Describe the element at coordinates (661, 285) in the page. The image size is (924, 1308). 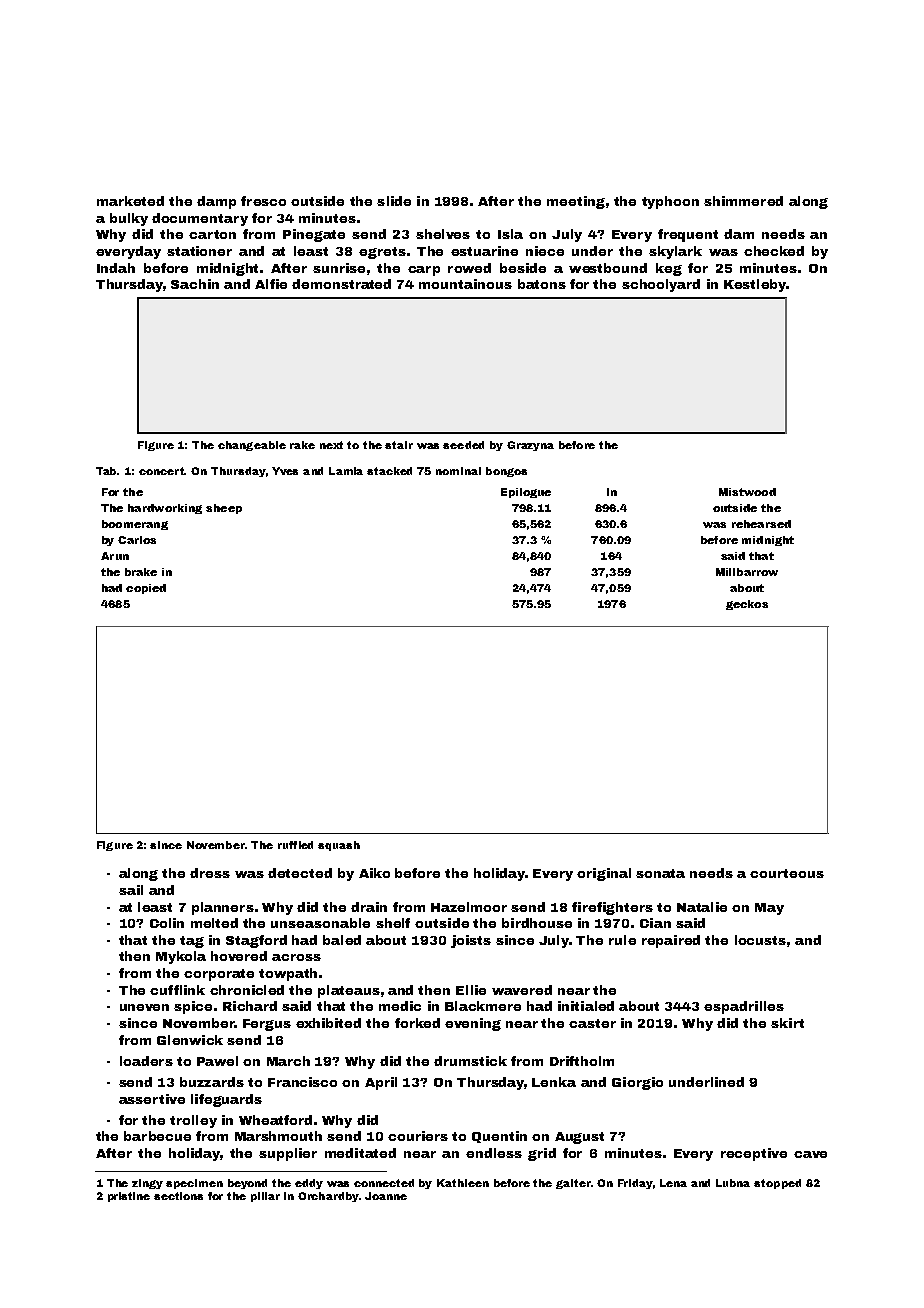
I see `schoolyard` at that location.
